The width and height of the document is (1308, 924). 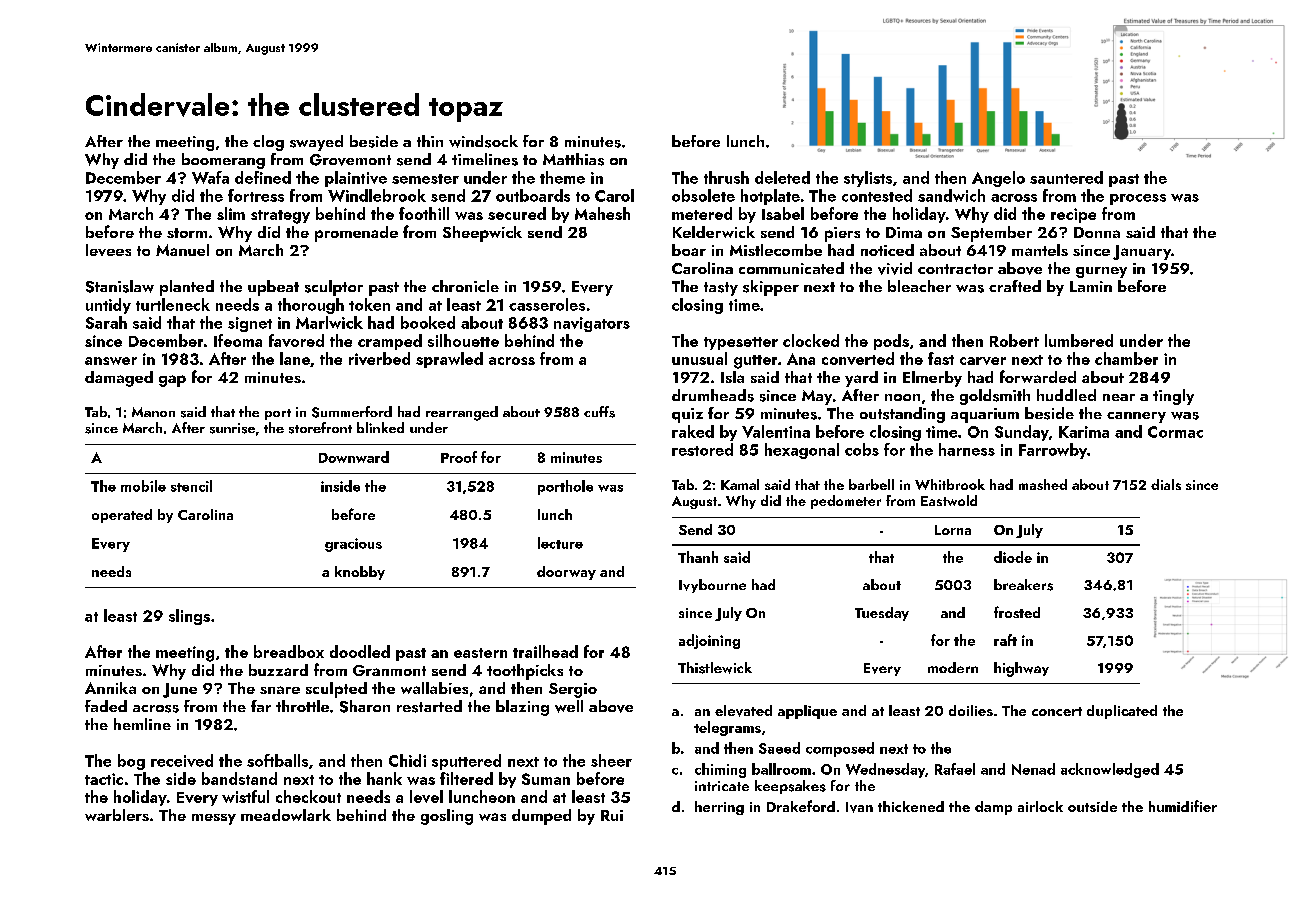 I want to click on Mahesh, so click(x=602, y=213).
